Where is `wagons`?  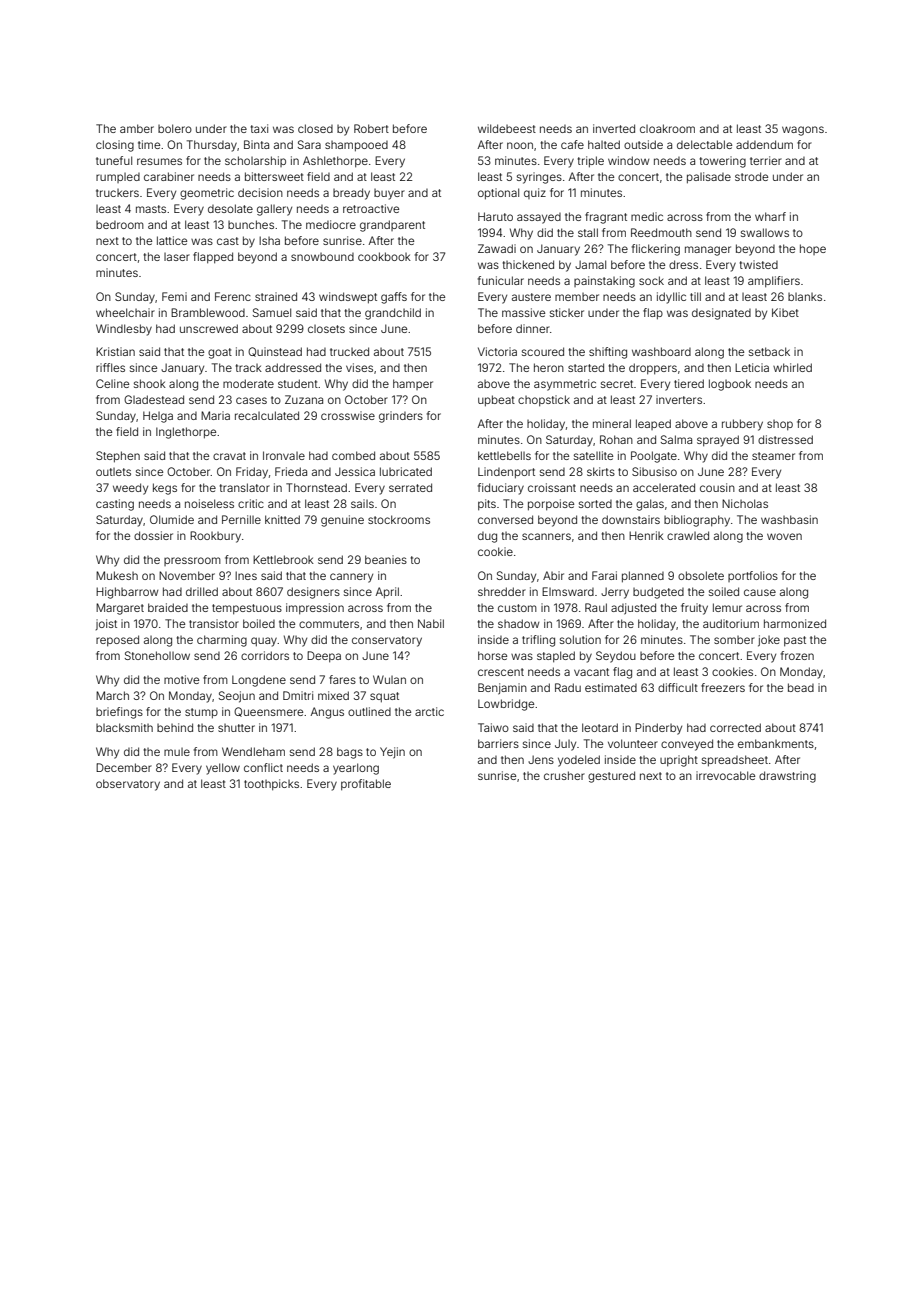 wagons is located at coordinates (803, 131).
